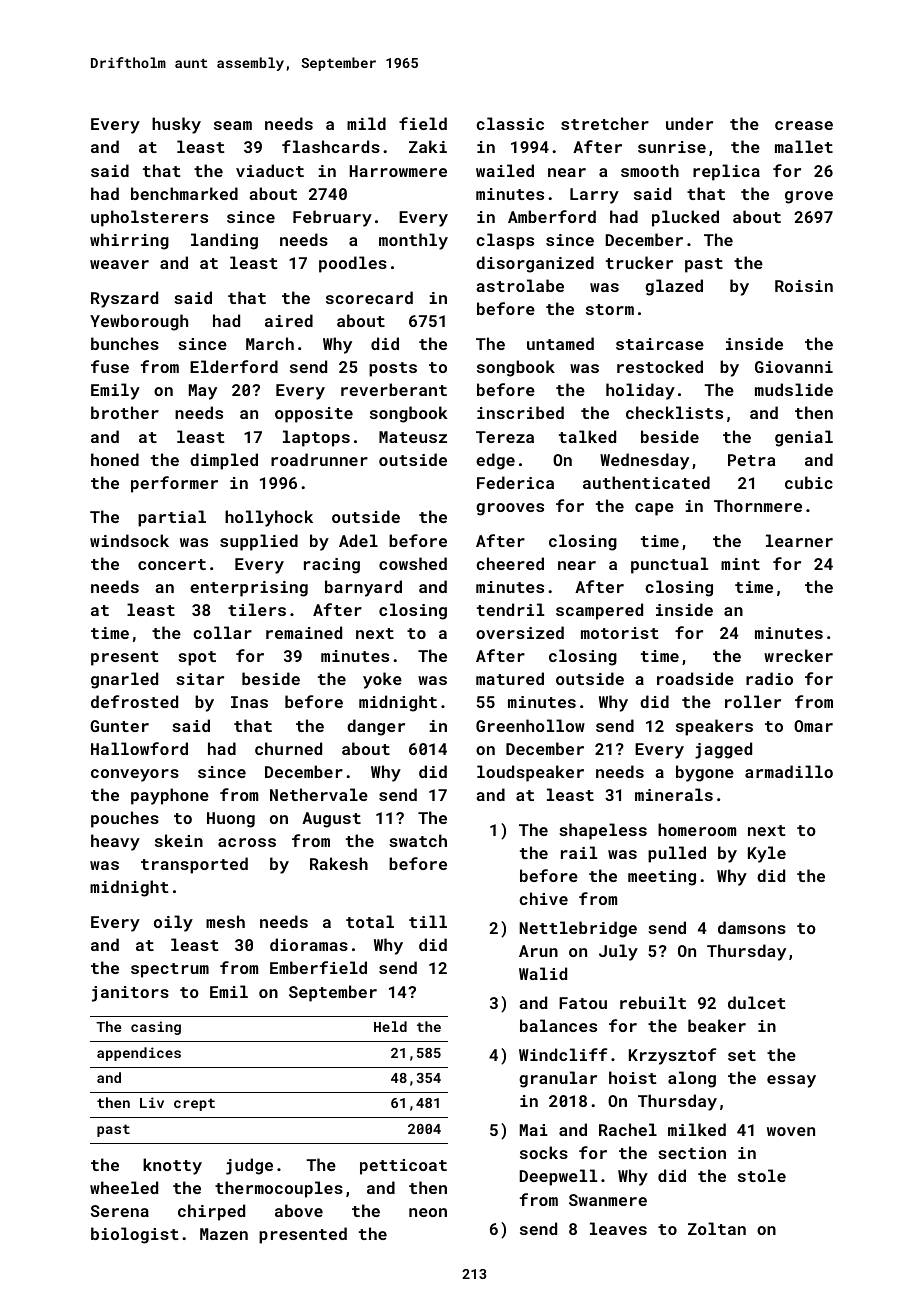  Describe the element at coordinates (520, 285) in the page. I see `astrolabe` at that location.
